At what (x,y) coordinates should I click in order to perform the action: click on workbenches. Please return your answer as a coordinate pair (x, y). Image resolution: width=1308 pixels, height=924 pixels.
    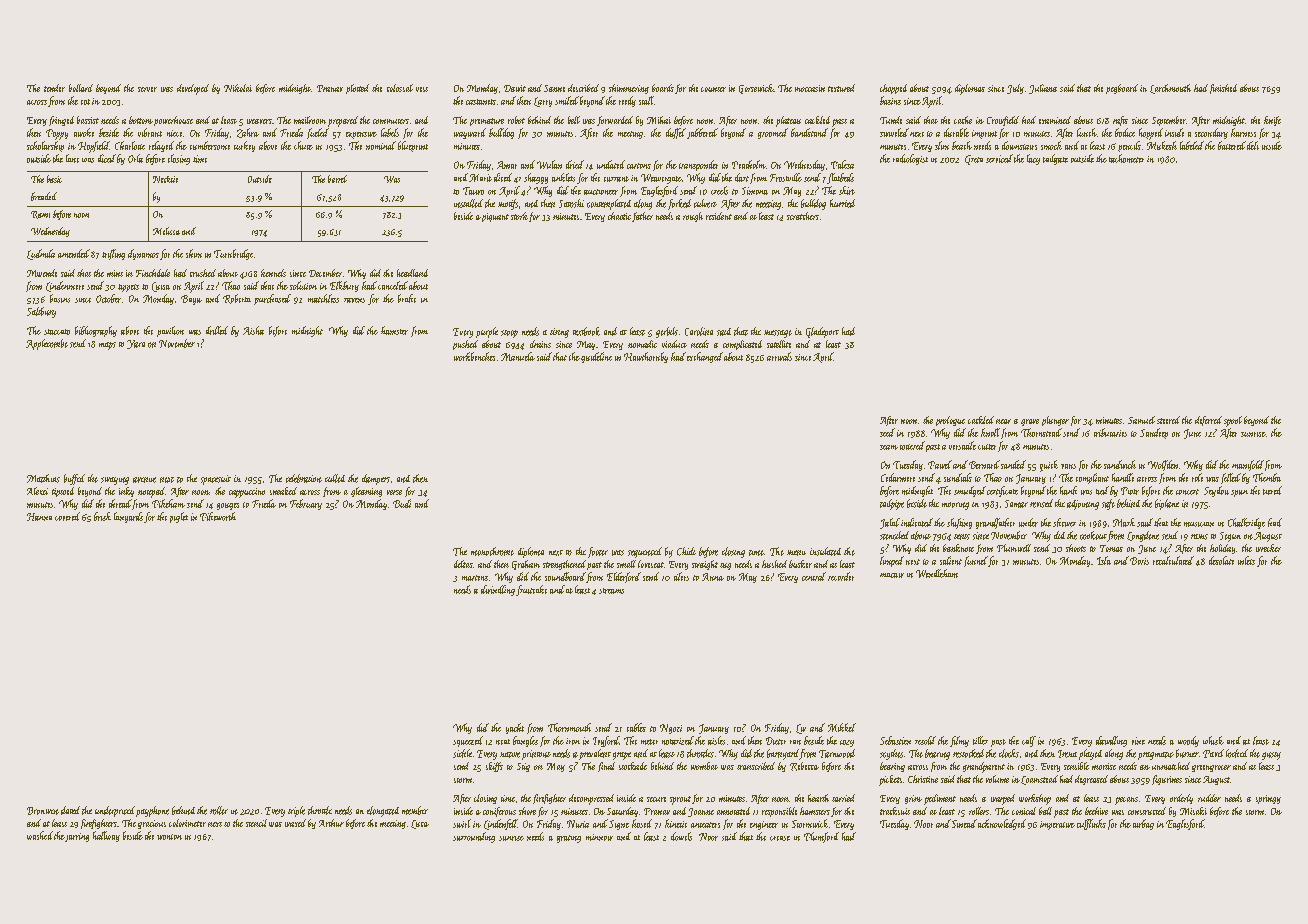
    Looking at the image, I should click on (474, 356).
